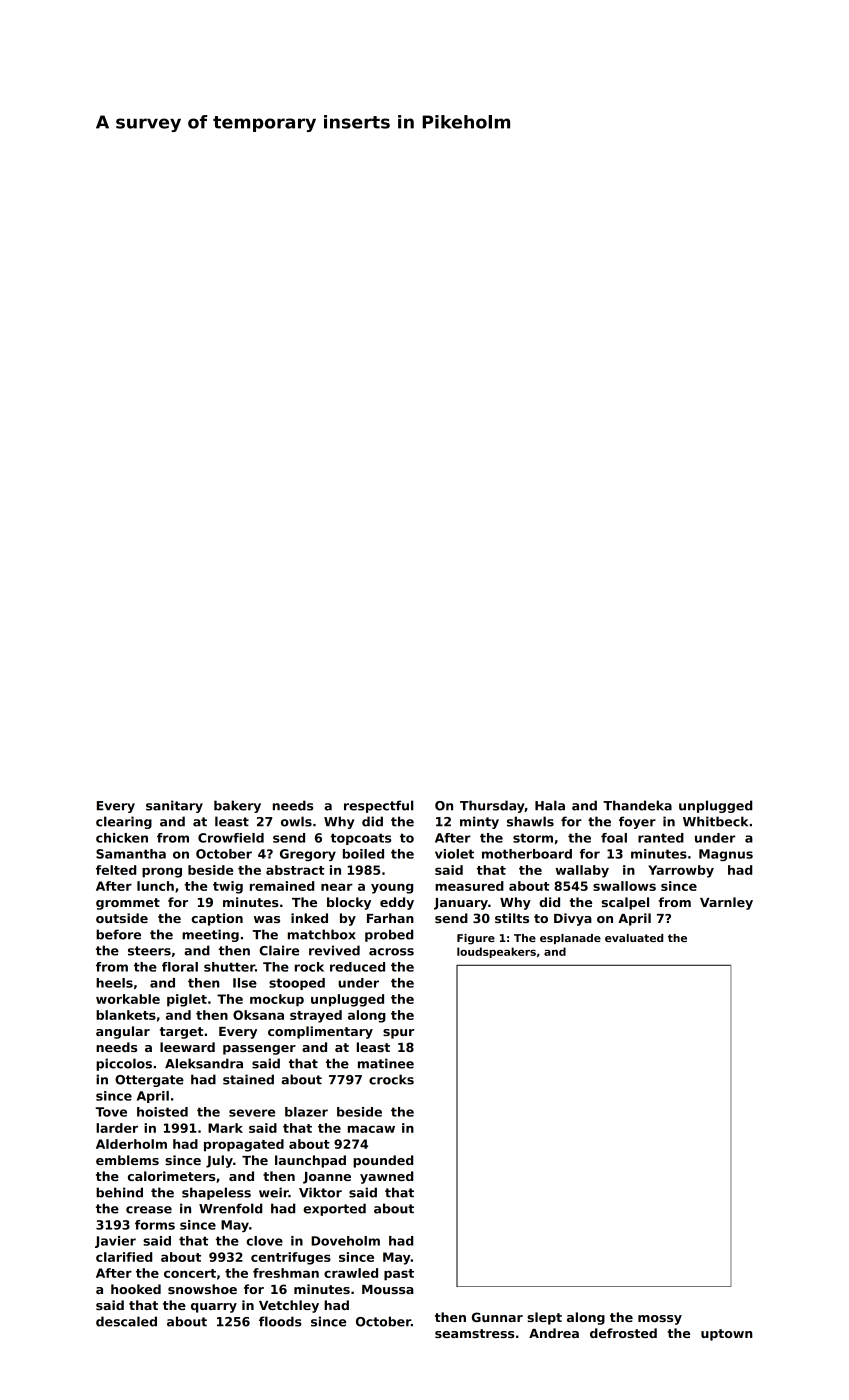  Describe the element at coordinates (181, 1033) in the screenshot. I see `target` at that location.
